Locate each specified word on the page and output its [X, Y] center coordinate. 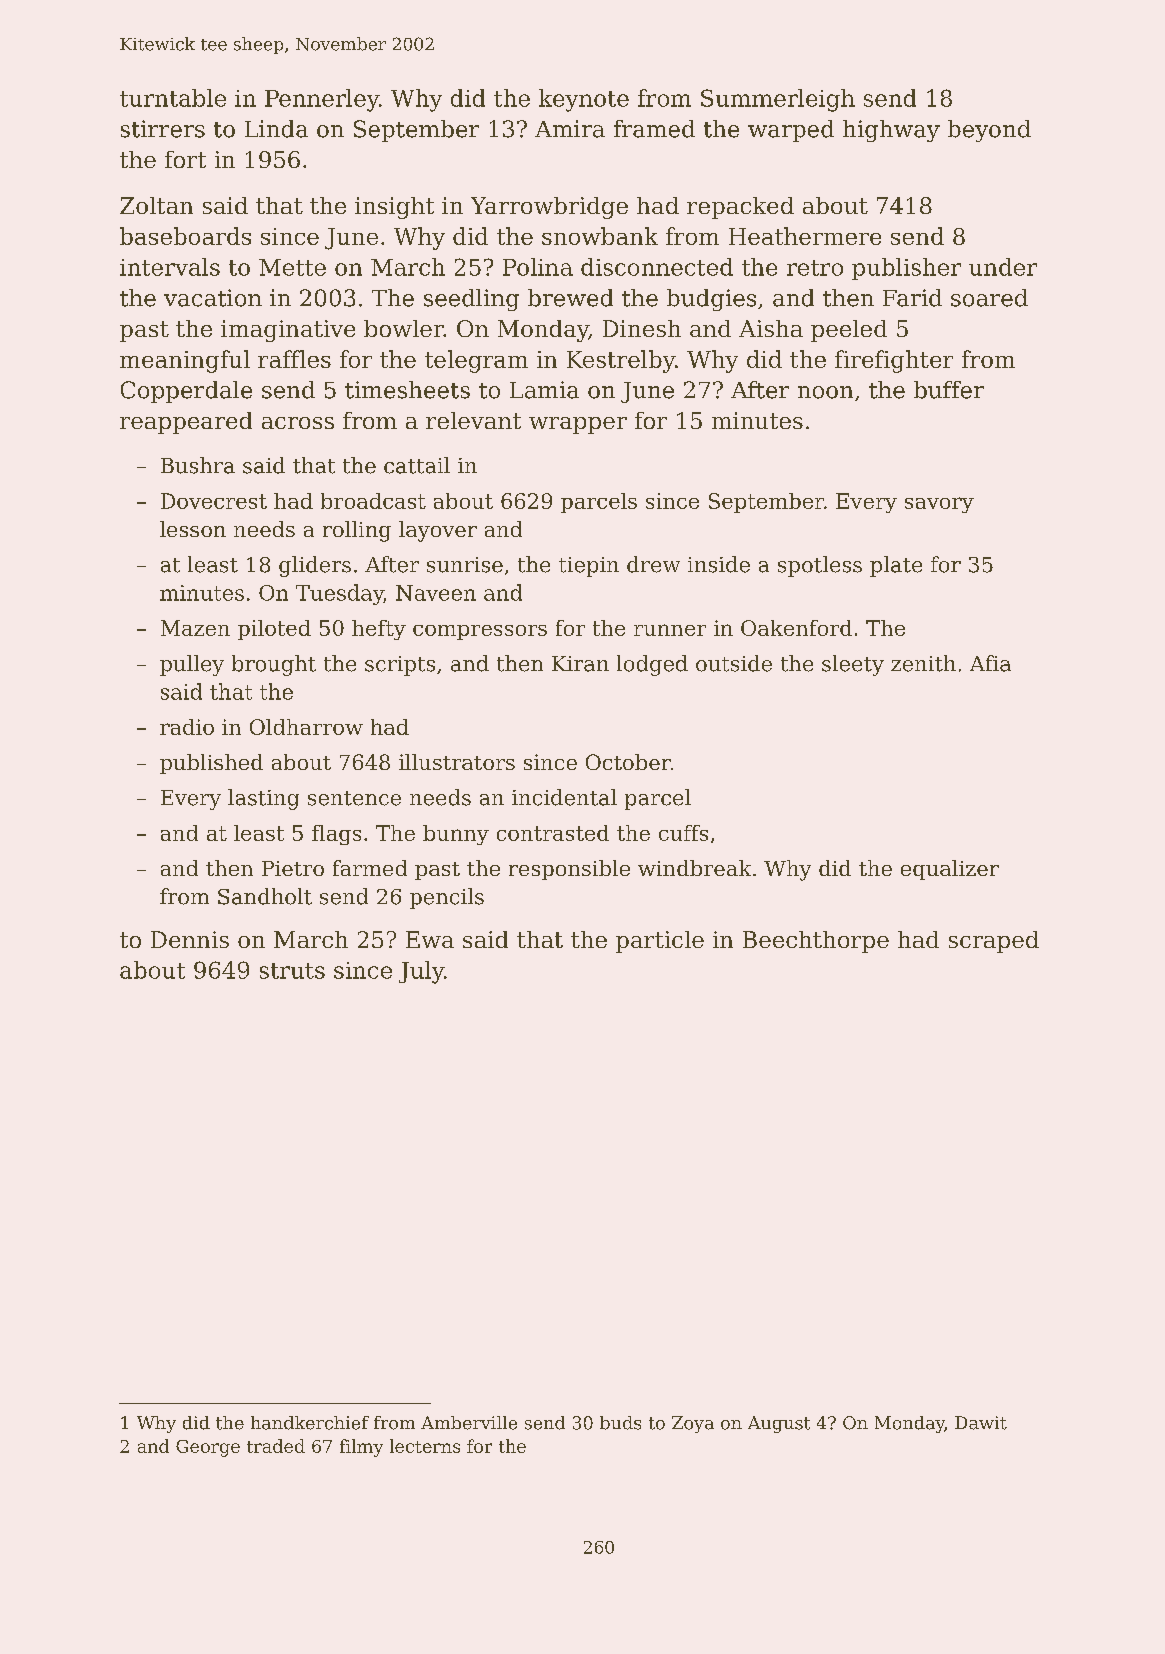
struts [292, 971]
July [421, 972]
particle [660, 942]
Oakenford [796, 628]
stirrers [163, 129]
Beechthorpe [816, 942]
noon [825, 392]
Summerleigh [778, 100]
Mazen [195, 628]
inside [719, 564]
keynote [584, 100]
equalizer [950, 870]
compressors [480, 632]
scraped [994, 942]
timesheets [407, 390]
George [208, 1448]
